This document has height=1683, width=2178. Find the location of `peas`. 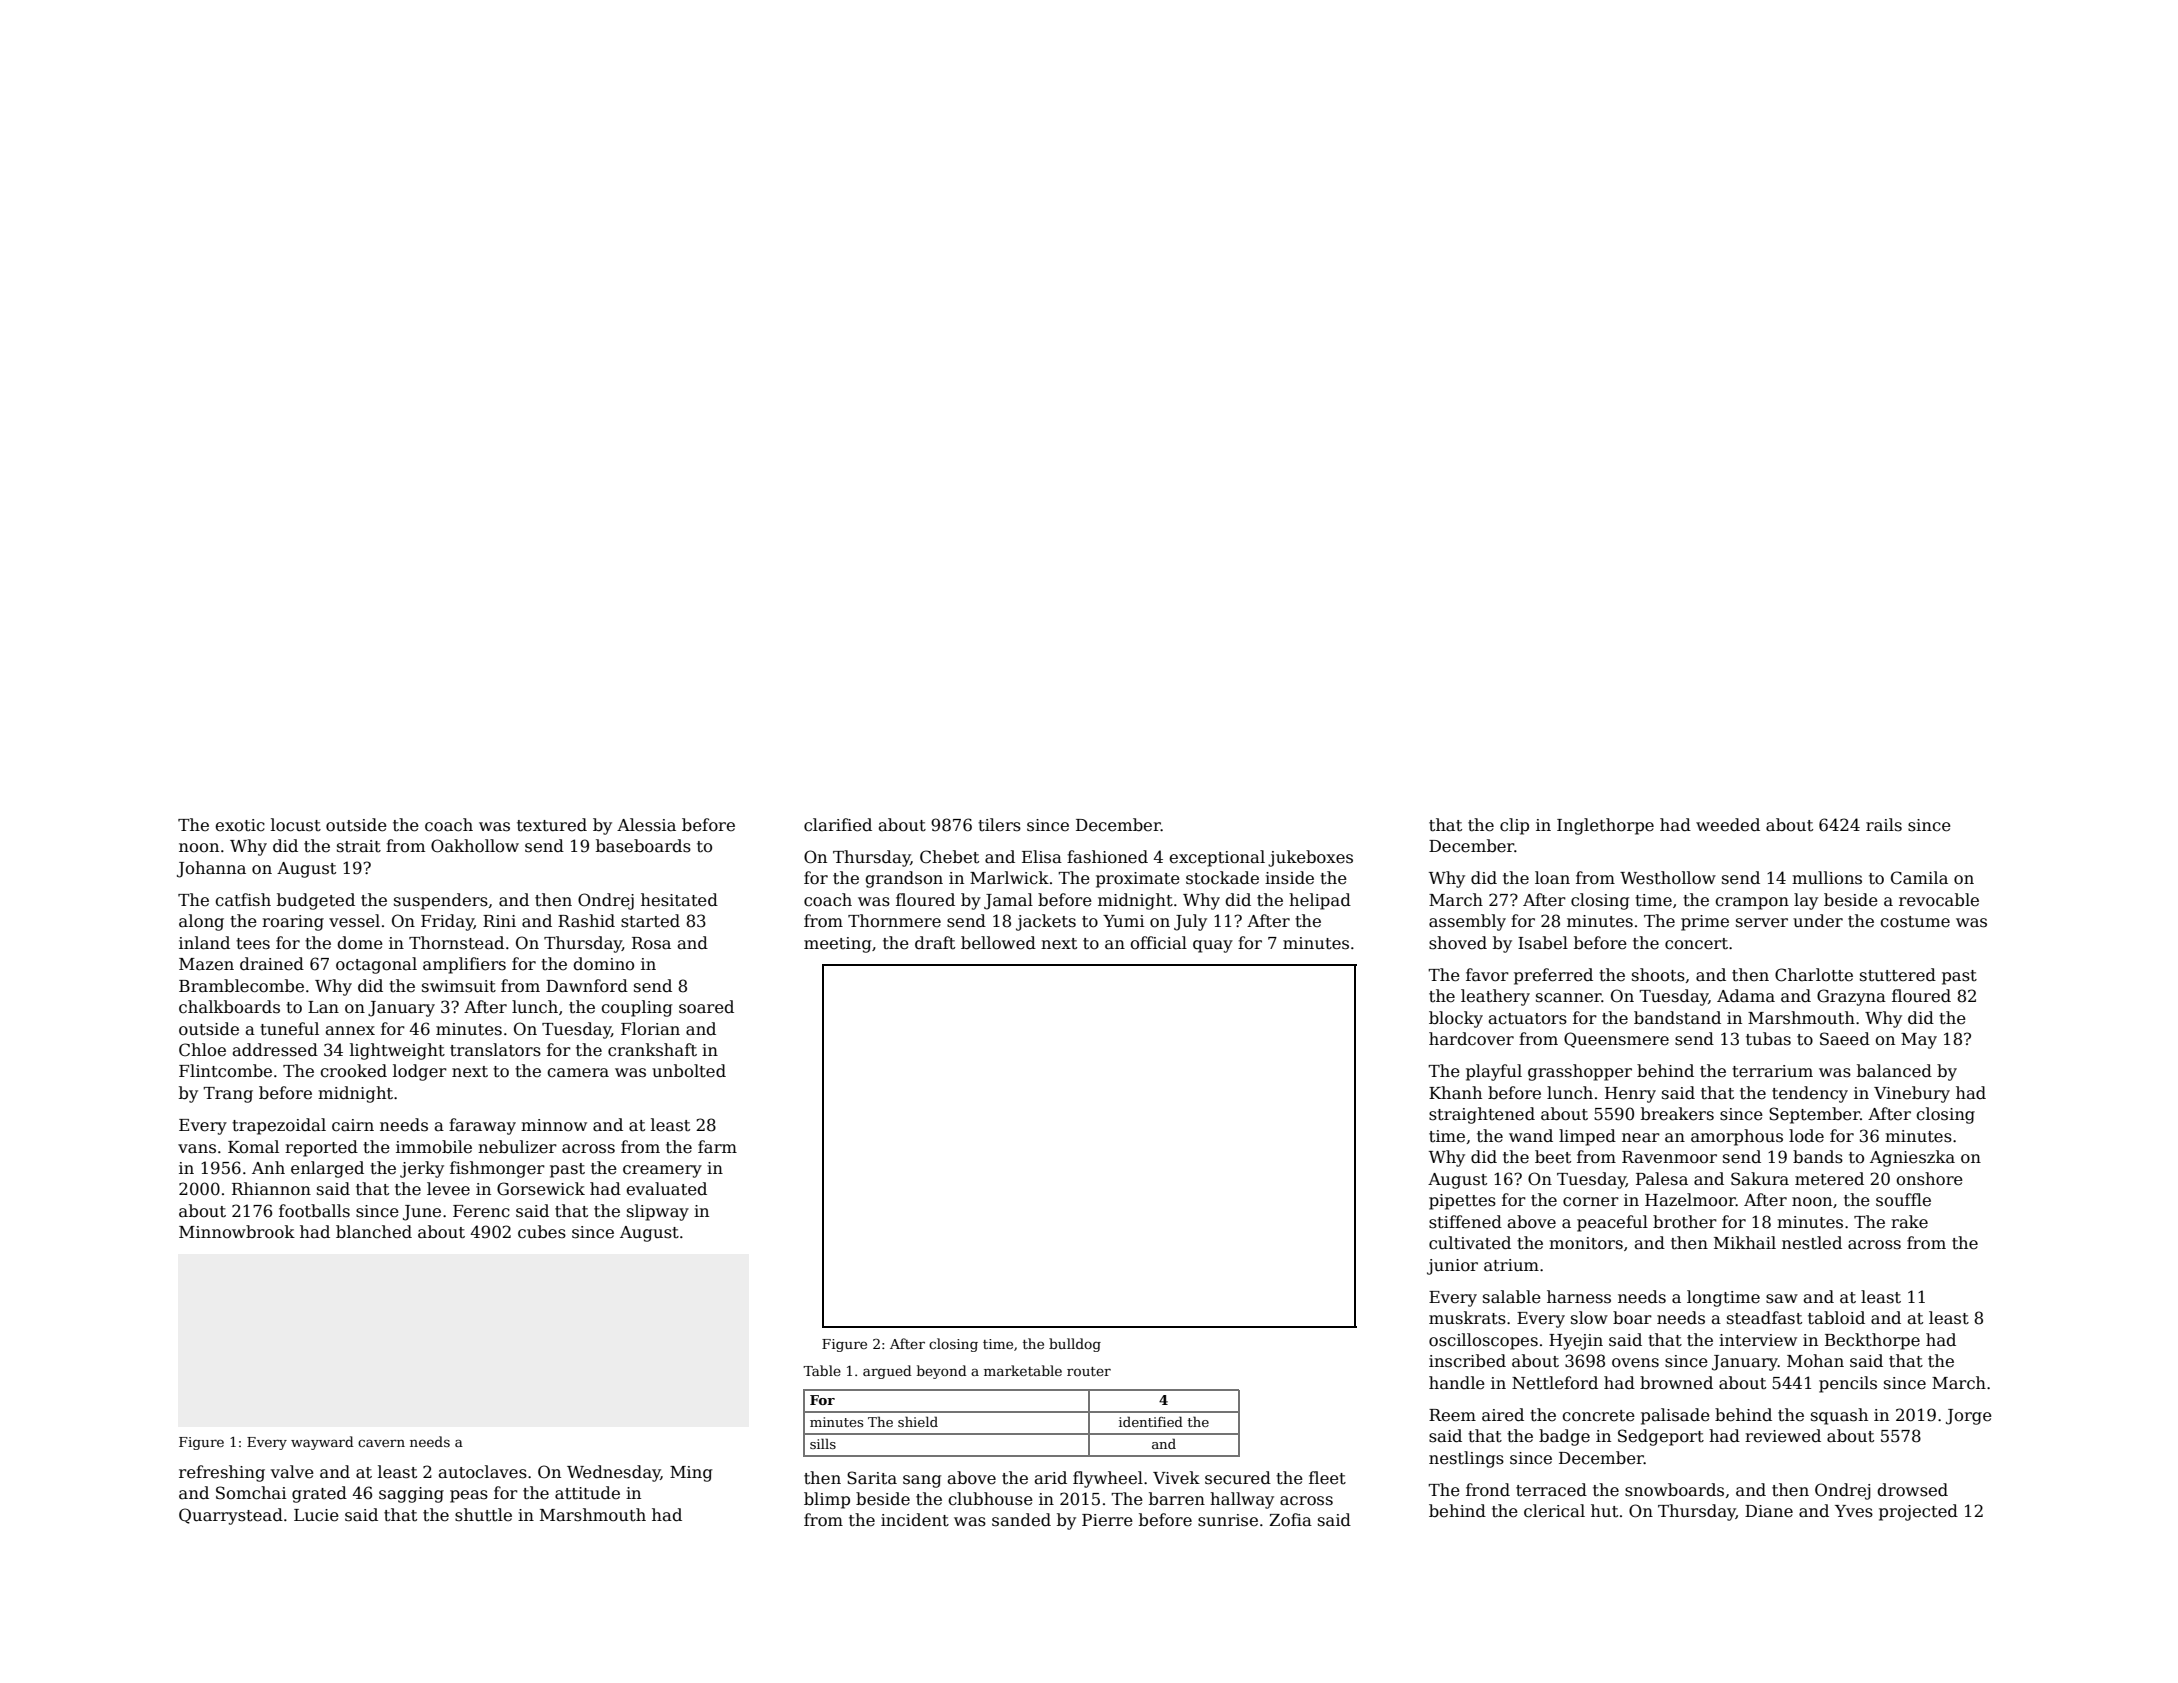

peas is located at coordinates (469, 1496).
